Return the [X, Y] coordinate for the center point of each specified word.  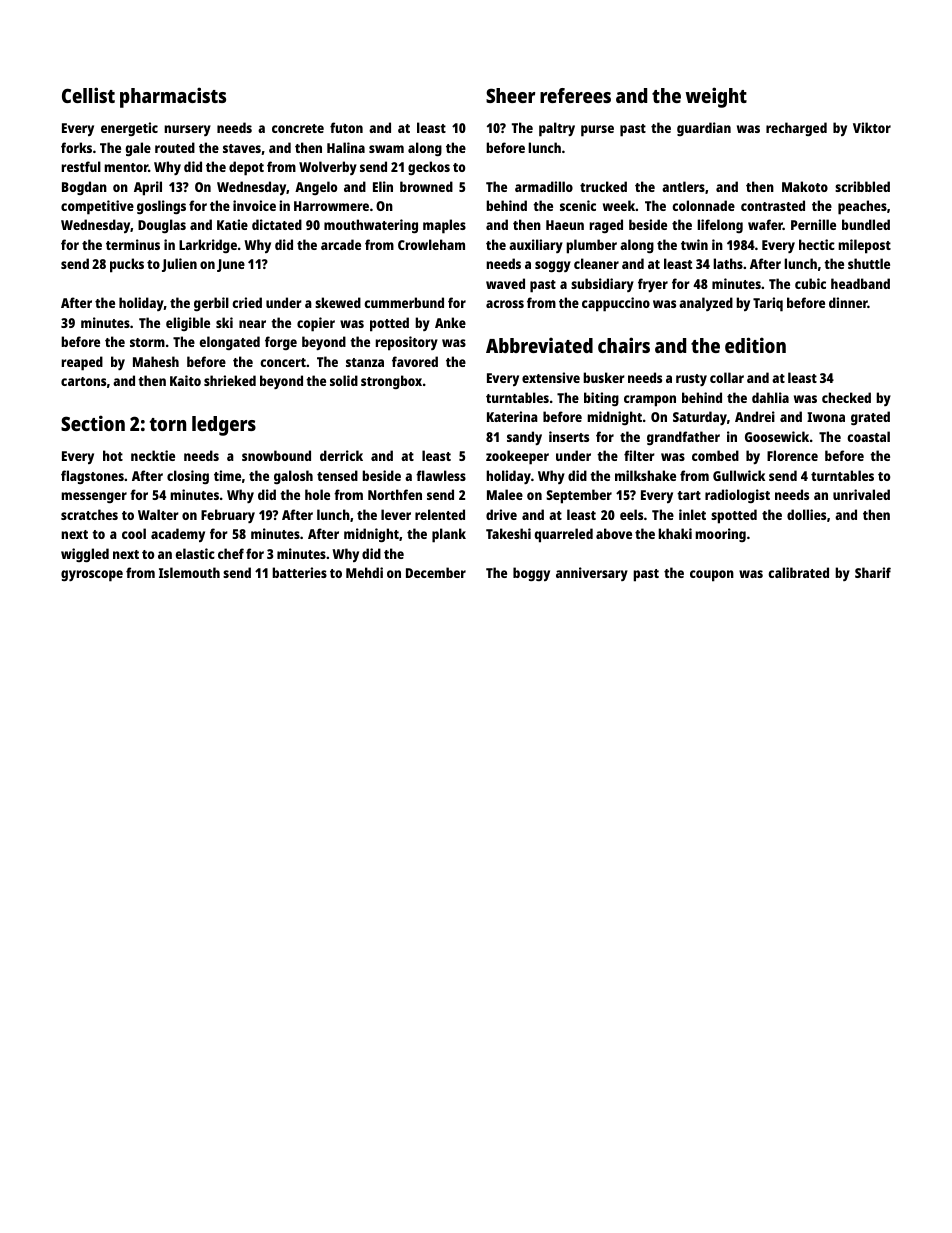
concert [283, 362]
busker [604, 377]
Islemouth [189, 572]
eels [631, 514]
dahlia [770, 397]
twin [694, 244]
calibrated [798, 572]
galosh [293, 477]
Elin [383, 186]
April [148, 188]
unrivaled [861, 494]
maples [444, 226]
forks [76, 147]
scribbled [862, 186]
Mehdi [364, 572]
